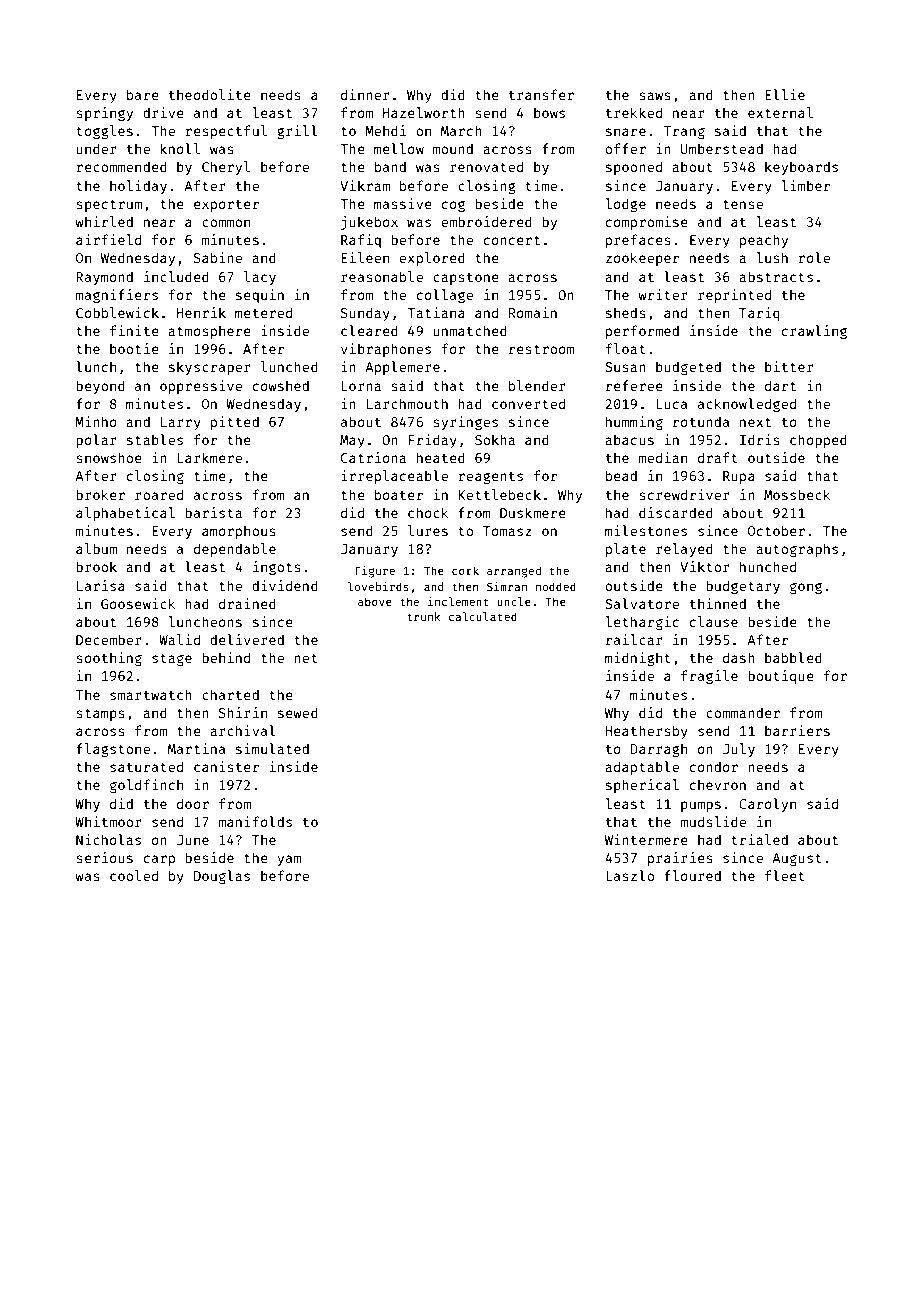 The height and width of the screenshot is (1308, 924). What do you see at coordinates (101, 585) in the screenshot?
I see `Larisa` at bounding box center [101, 585].
